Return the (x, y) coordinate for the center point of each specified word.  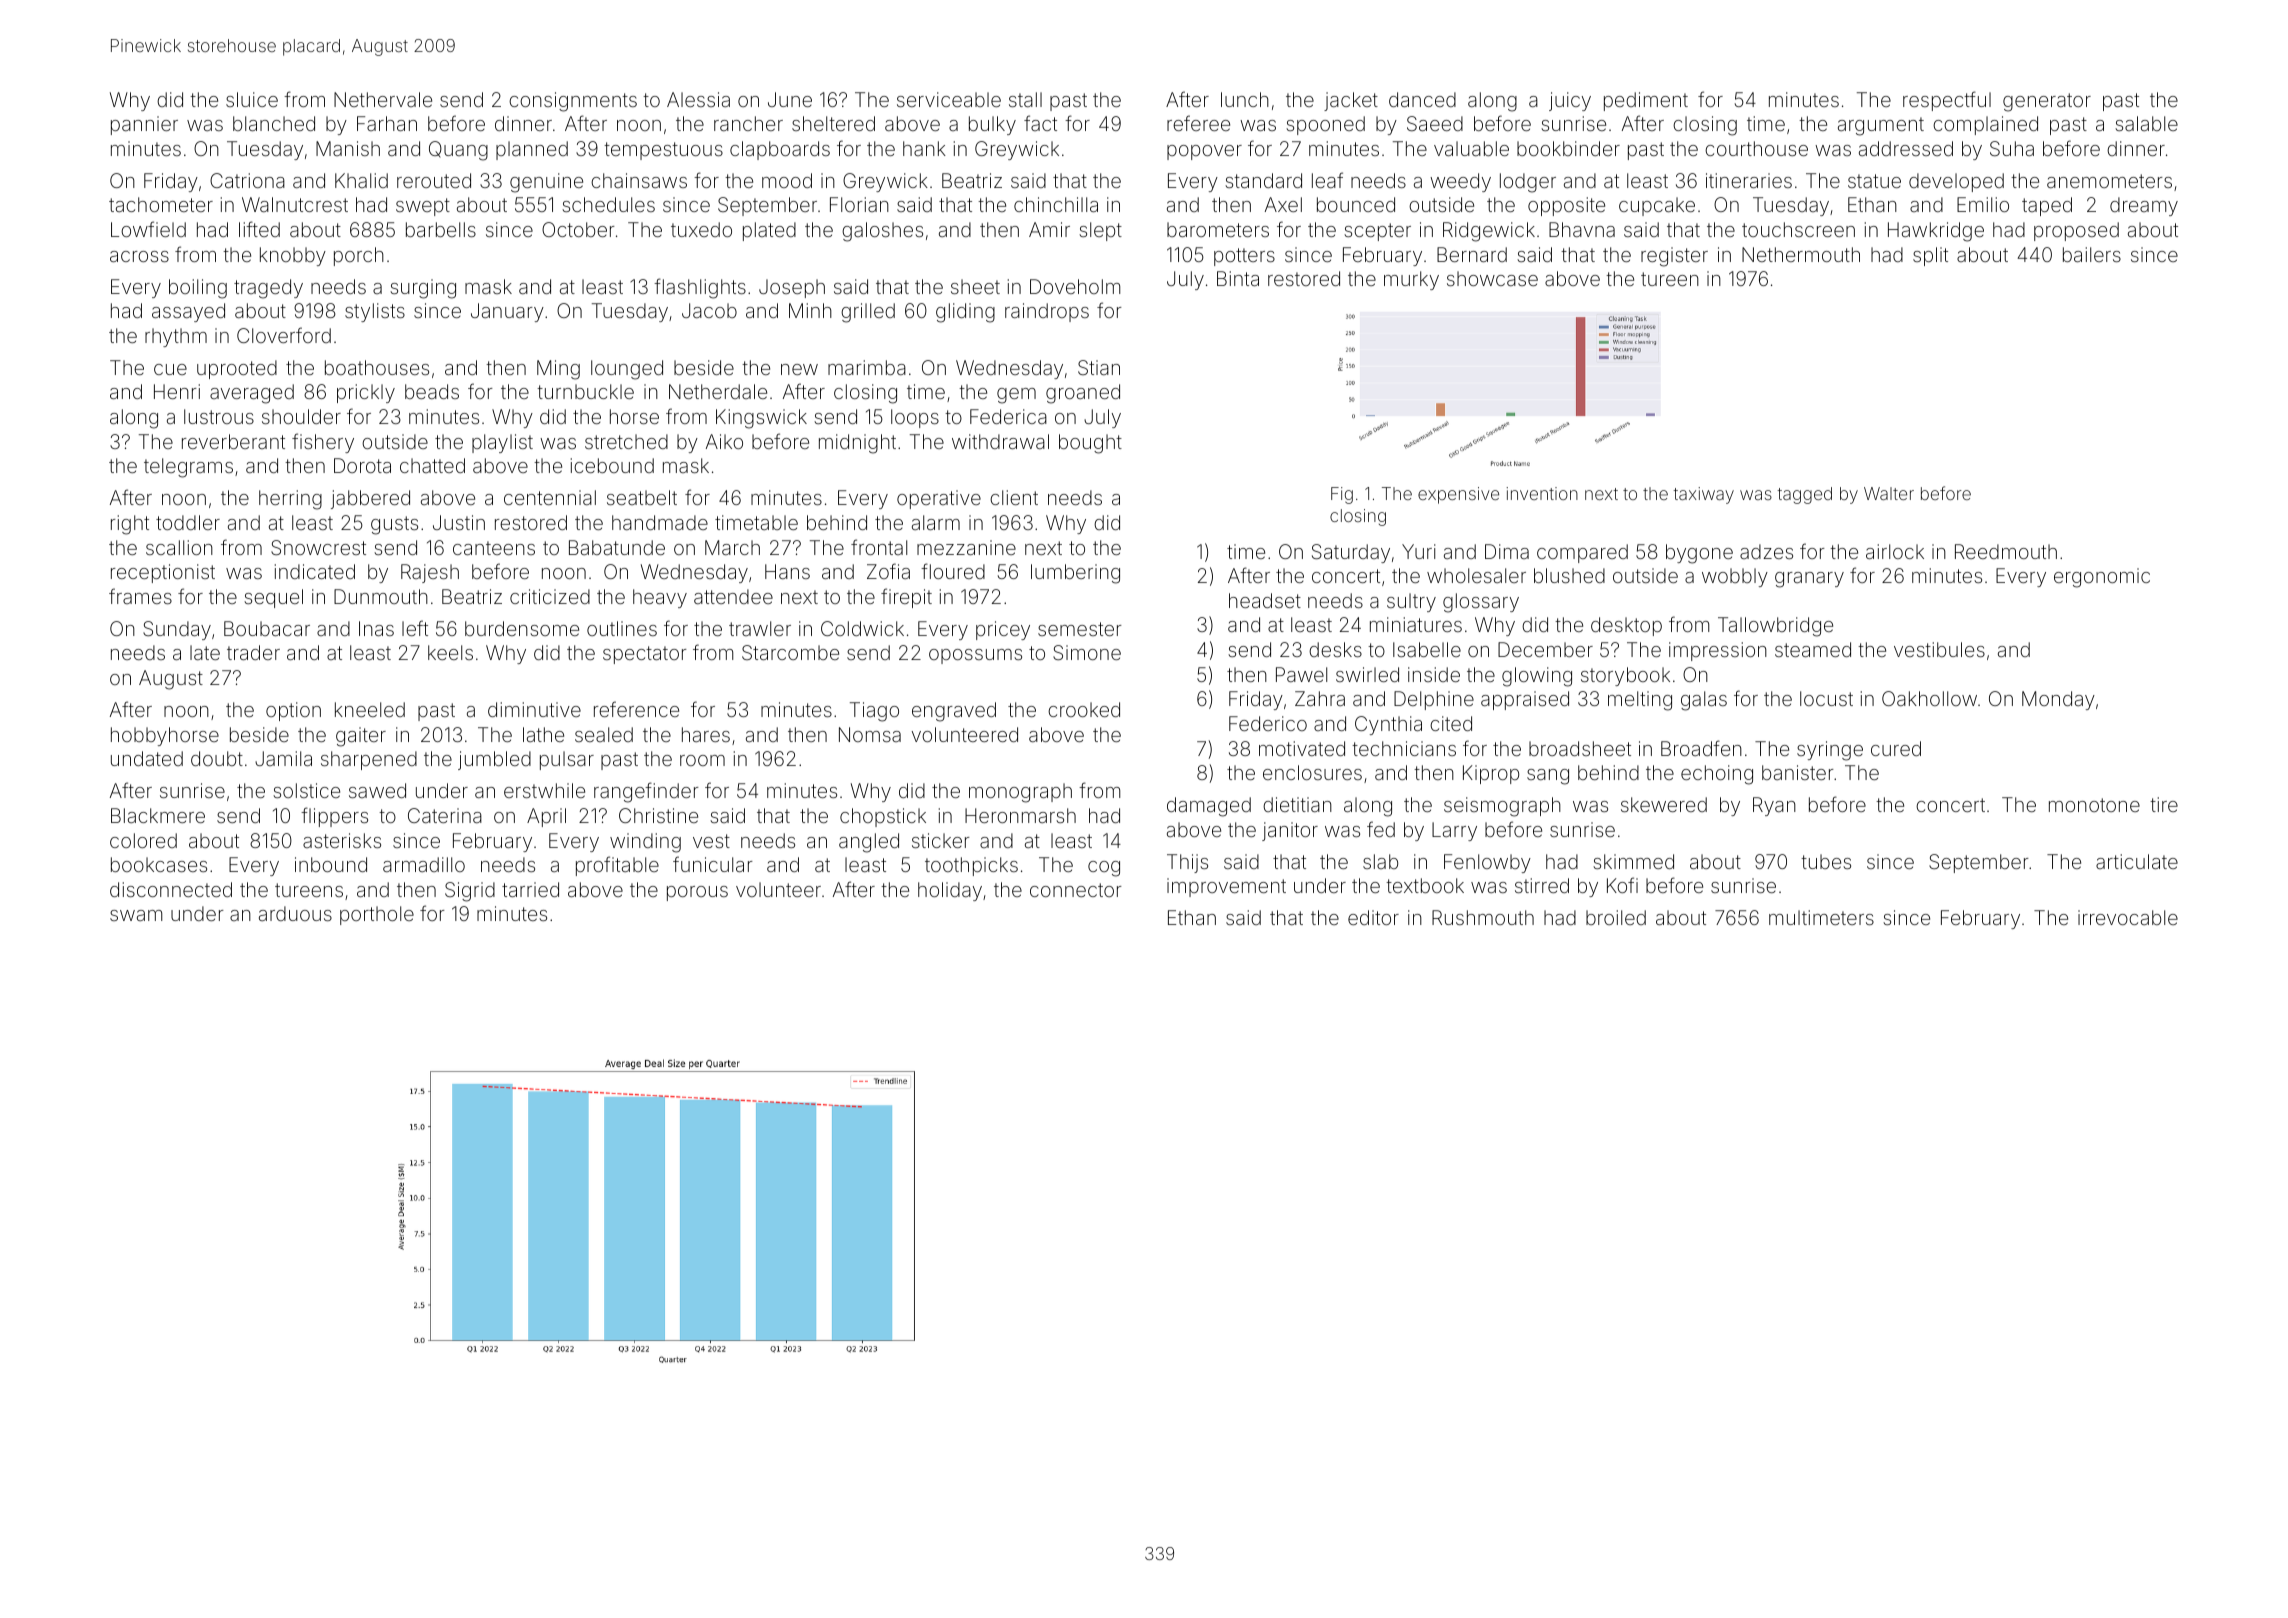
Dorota (362, 465)
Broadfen (1701, 748)
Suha (2012, 148)
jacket (1351, 101)
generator (2047, 102)
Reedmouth (2006, 551)
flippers (334, 817)
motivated (1302, 748)
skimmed (1633, 861)
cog (1104, 869)
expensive (1458, 495)
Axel (1283, 204)
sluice (252, 99)
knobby (293, 256)
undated (147, 758)
